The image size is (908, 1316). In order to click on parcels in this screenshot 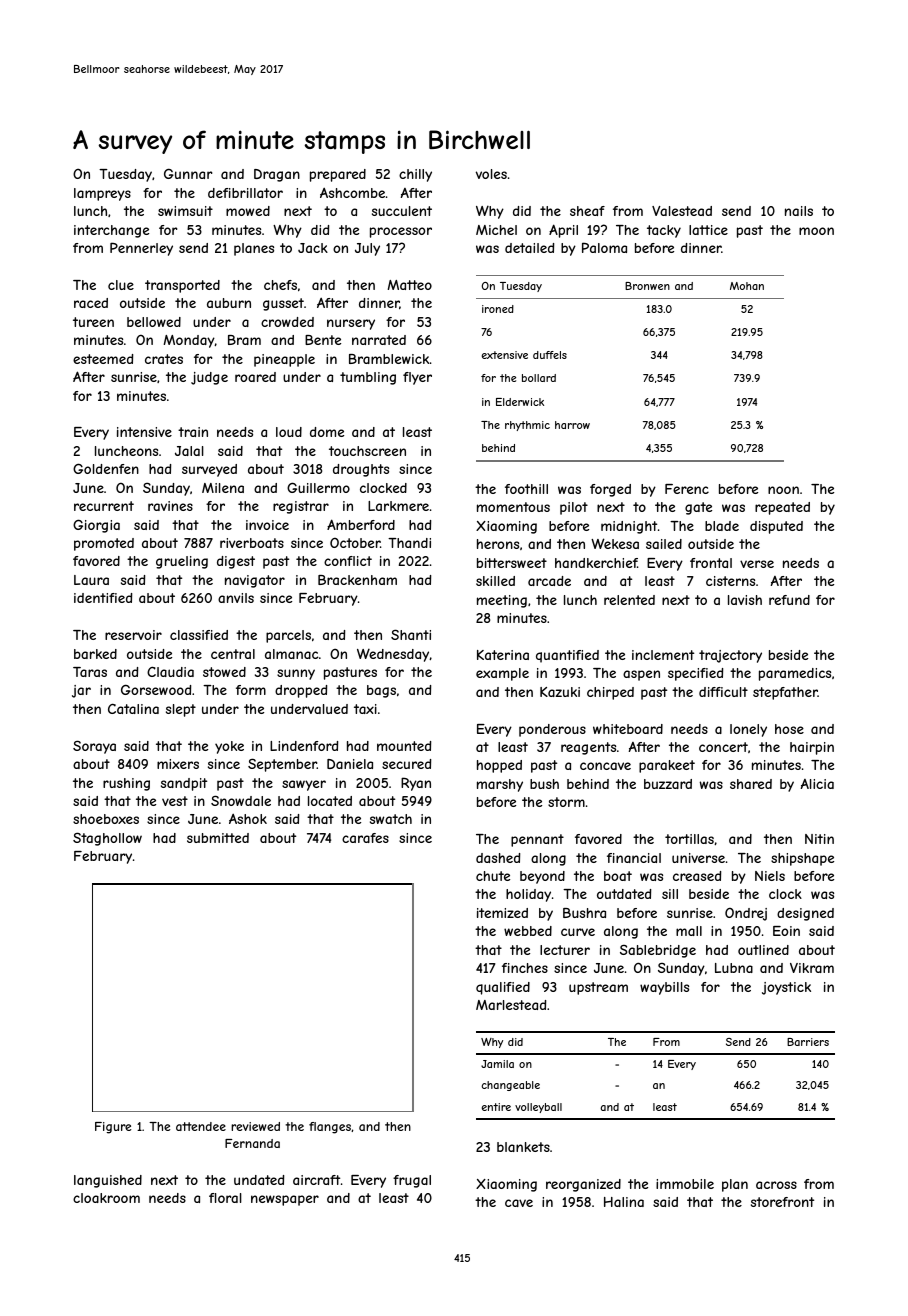, I will do `click(288, 636)`.
